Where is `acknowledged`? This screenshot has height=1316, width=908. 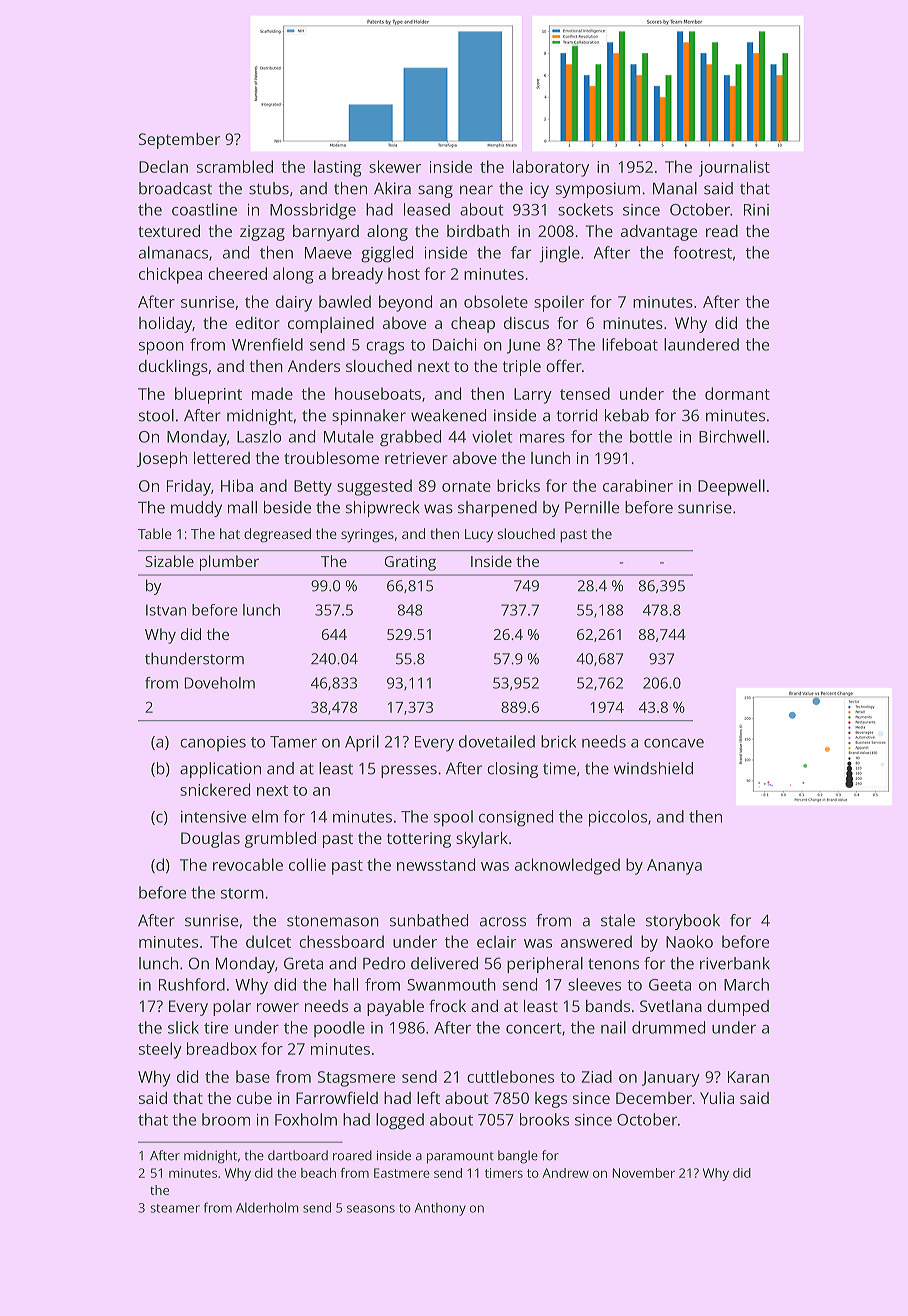
acknowledged is located at coordinates (567, 866).
